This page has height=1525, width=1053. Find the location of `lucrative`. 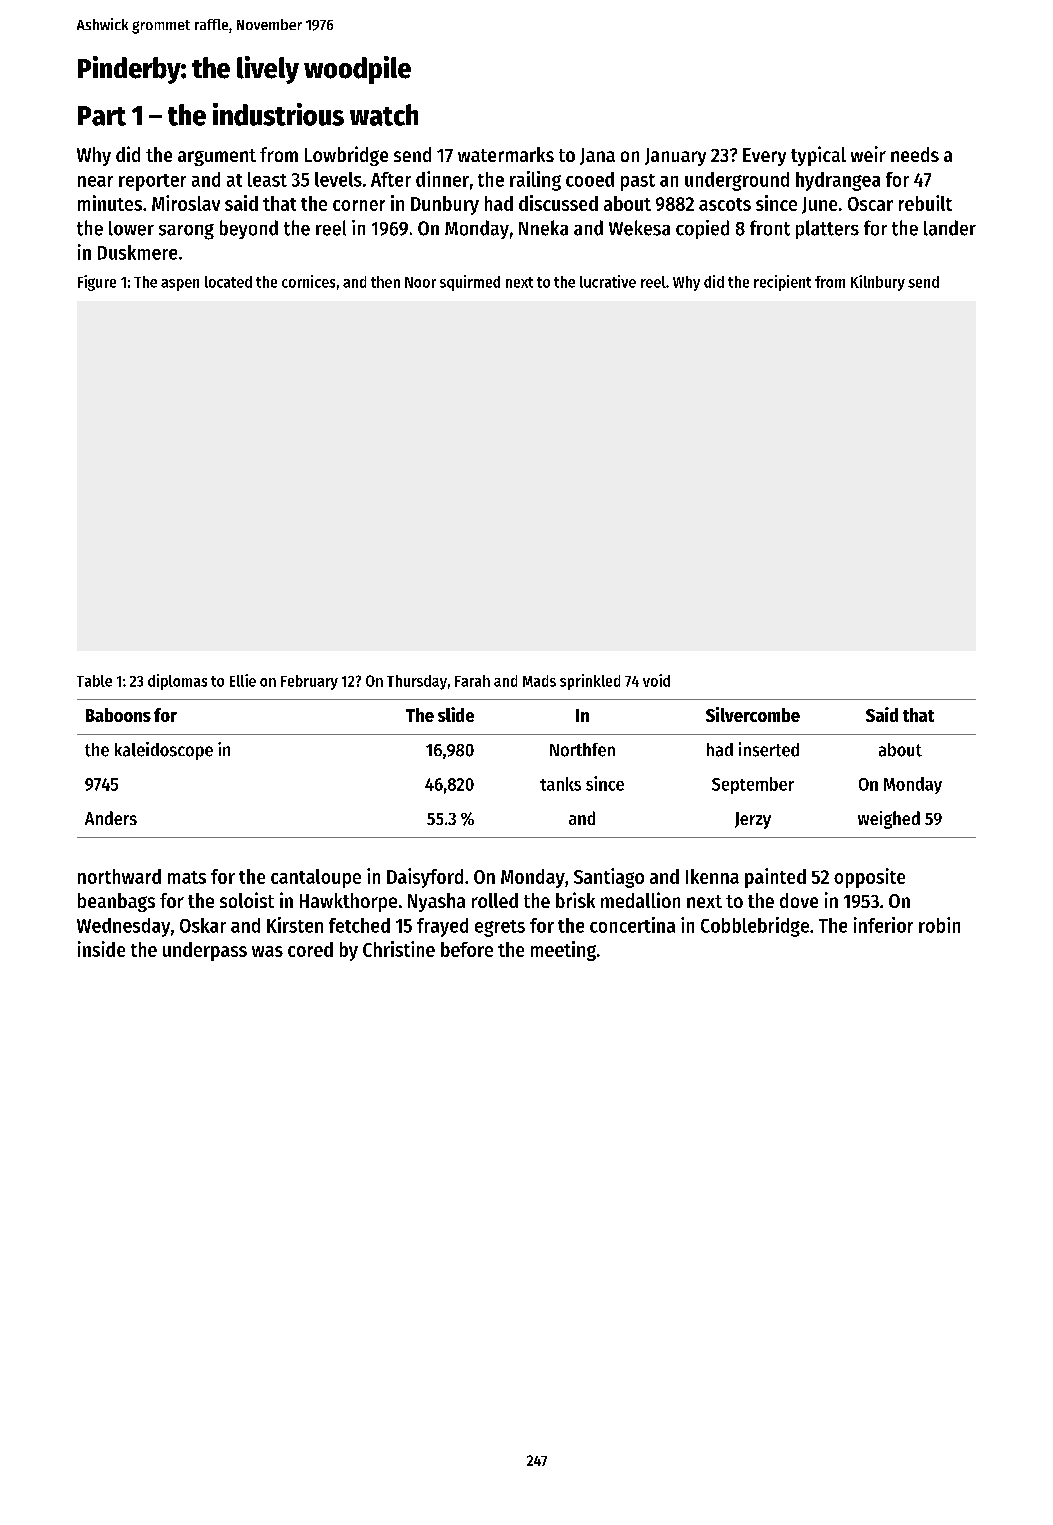

lucrative is located at coordinates (608, 281).
